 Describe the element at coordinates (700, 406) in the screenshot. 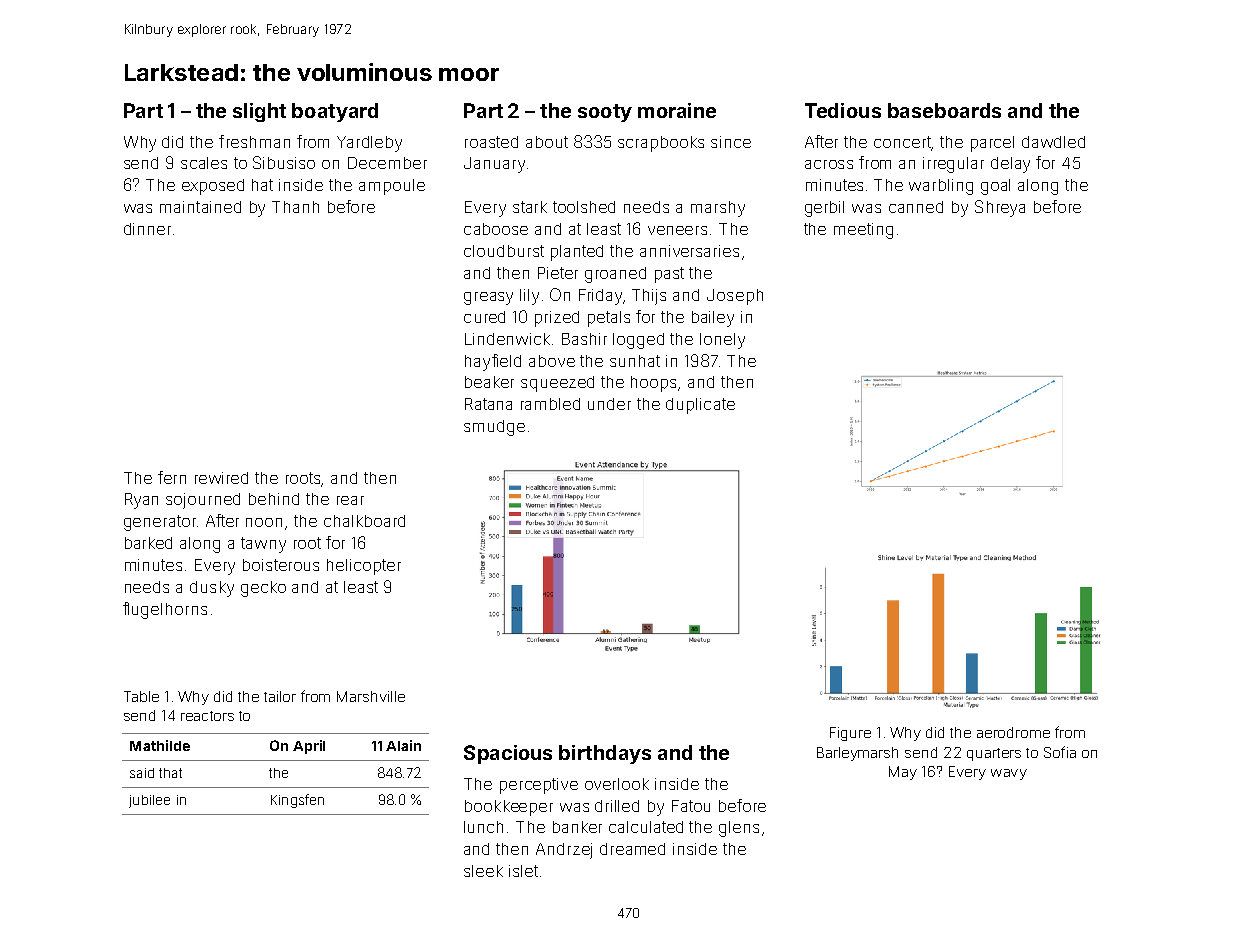

I see `duplicate` at that location.
